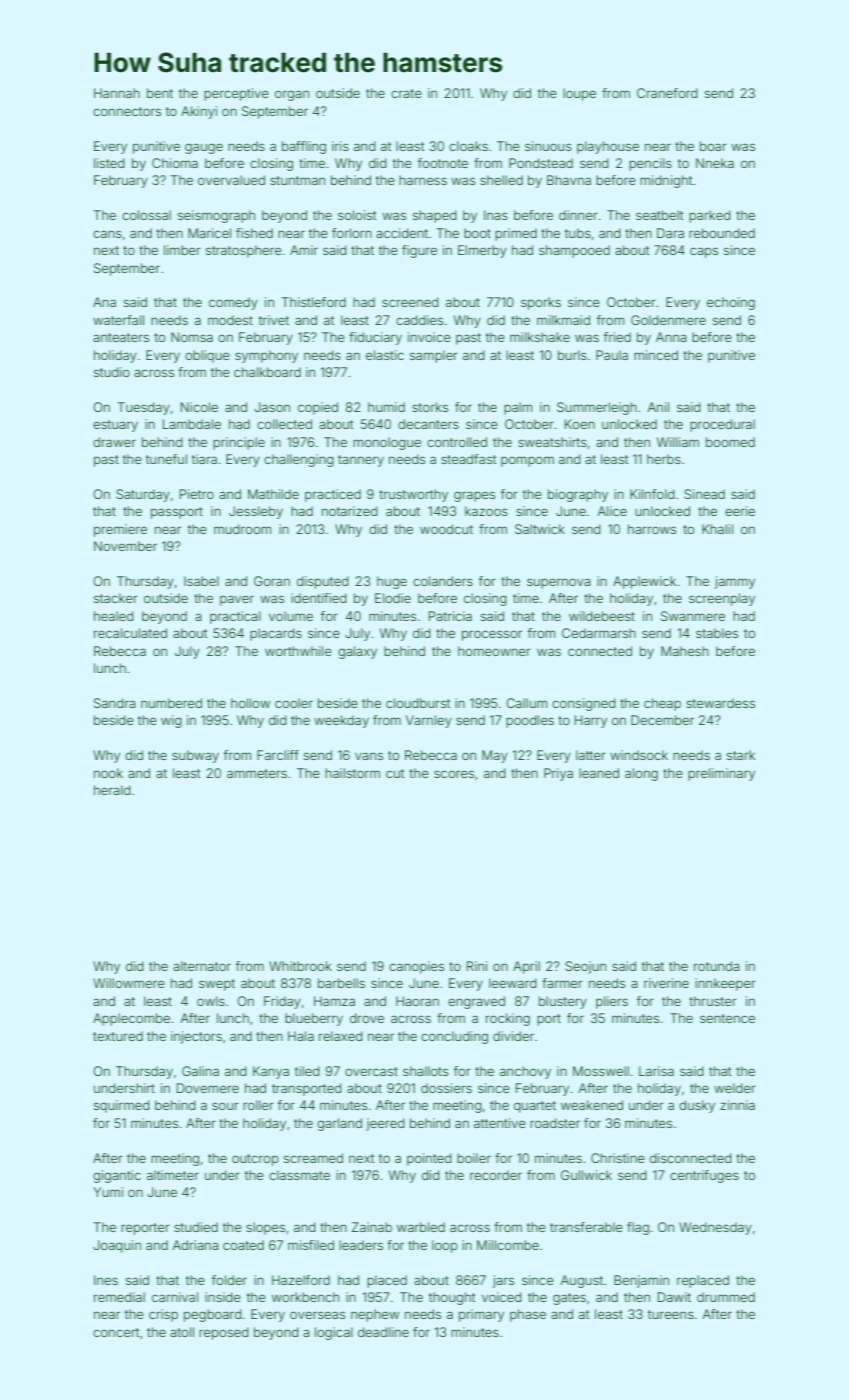 This screenshot has height=1400, width=849. Describe the element at coordinates (202, 966) in the screenshot. I see `alternator` at that location.
